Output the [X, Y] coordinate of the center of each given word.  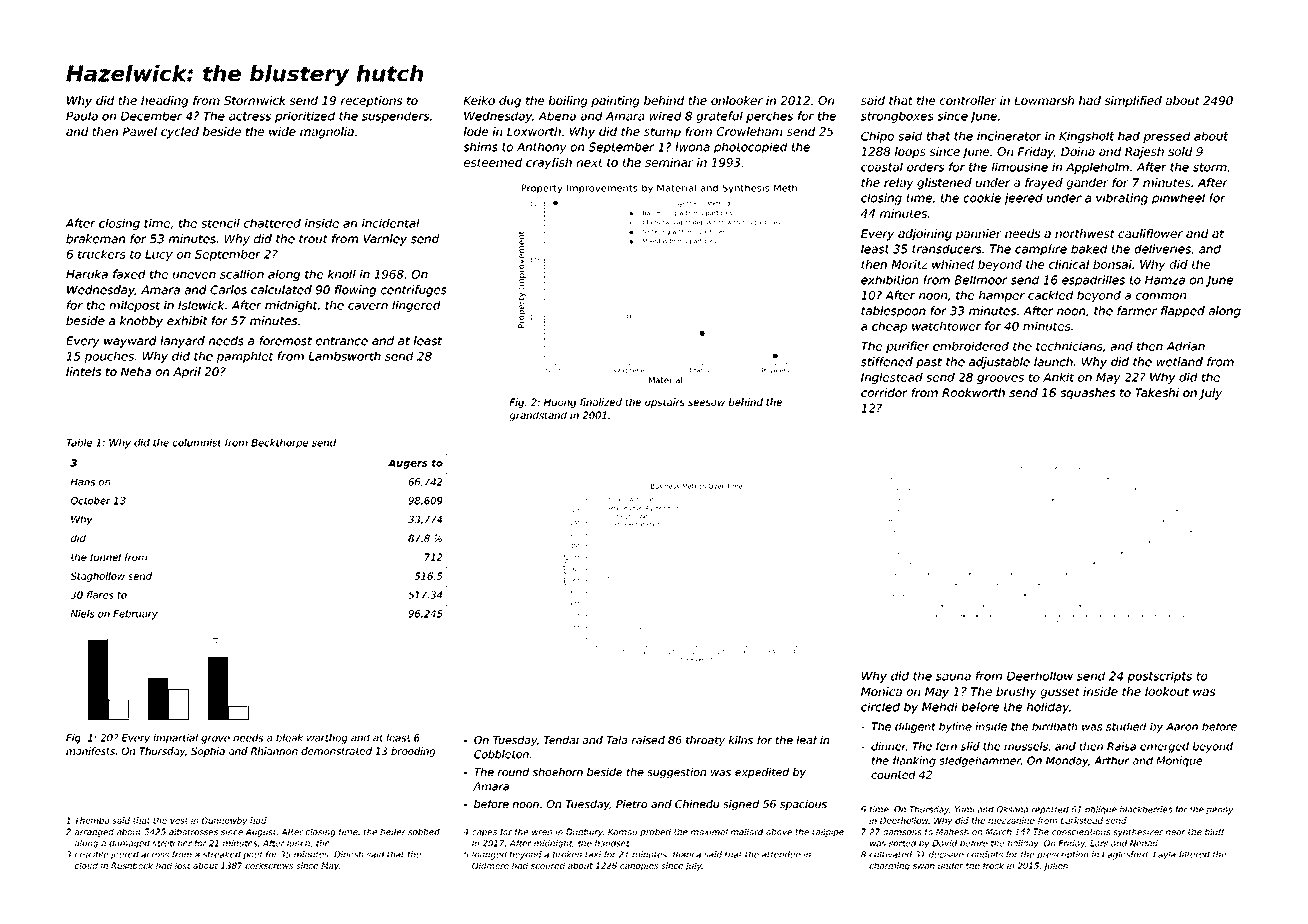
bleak [289, 738]
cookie [982, 198]
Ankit [1058, 377]
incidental [391, 223]
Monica [881, 691]
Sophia [208, 752]
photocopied [750, 148]
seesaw [706, 403]
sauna [953, 677]
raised [648, 740]
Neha [136, 371]
